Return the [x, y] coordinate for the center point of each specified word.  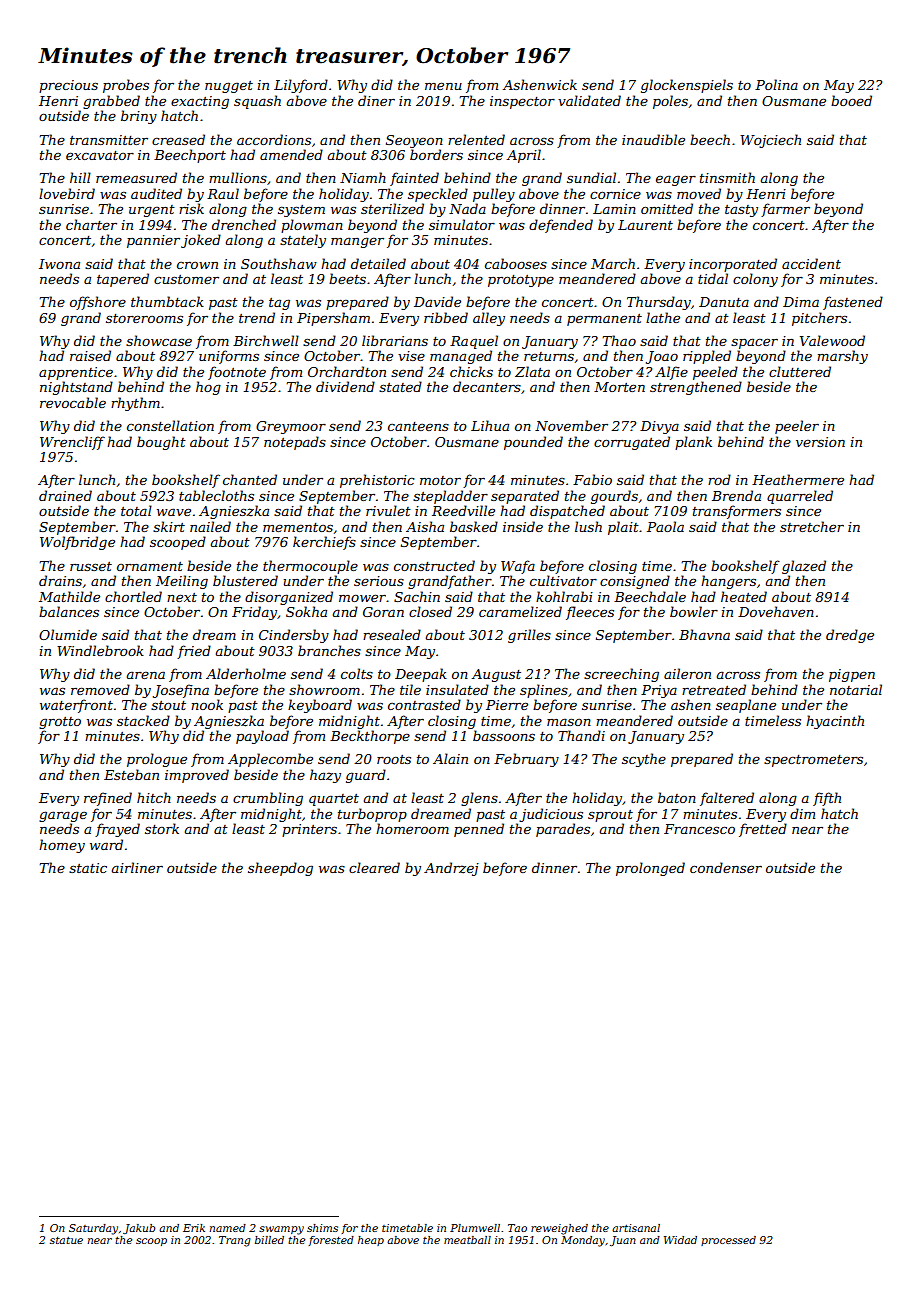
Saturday [93, 1229]
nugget [229, 87]
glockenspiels [687, 86]
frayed [117, 830]
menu [443, 86]
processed [728, 1241]
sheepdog [280, 869]
